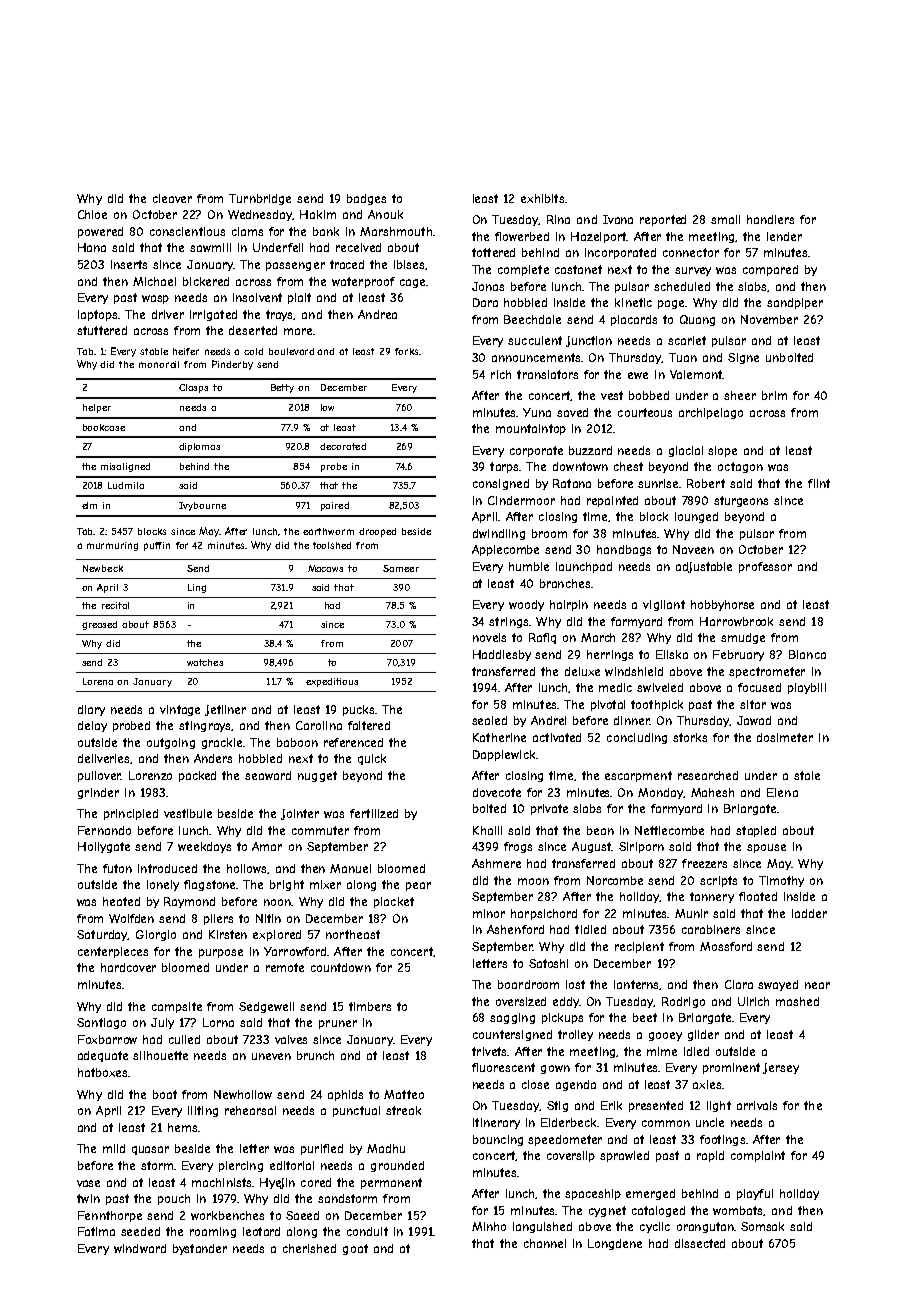  What do you see at coordinates (781, 881) in the screenshot?
I see `Timothy` at bounding box center [781, 881].
